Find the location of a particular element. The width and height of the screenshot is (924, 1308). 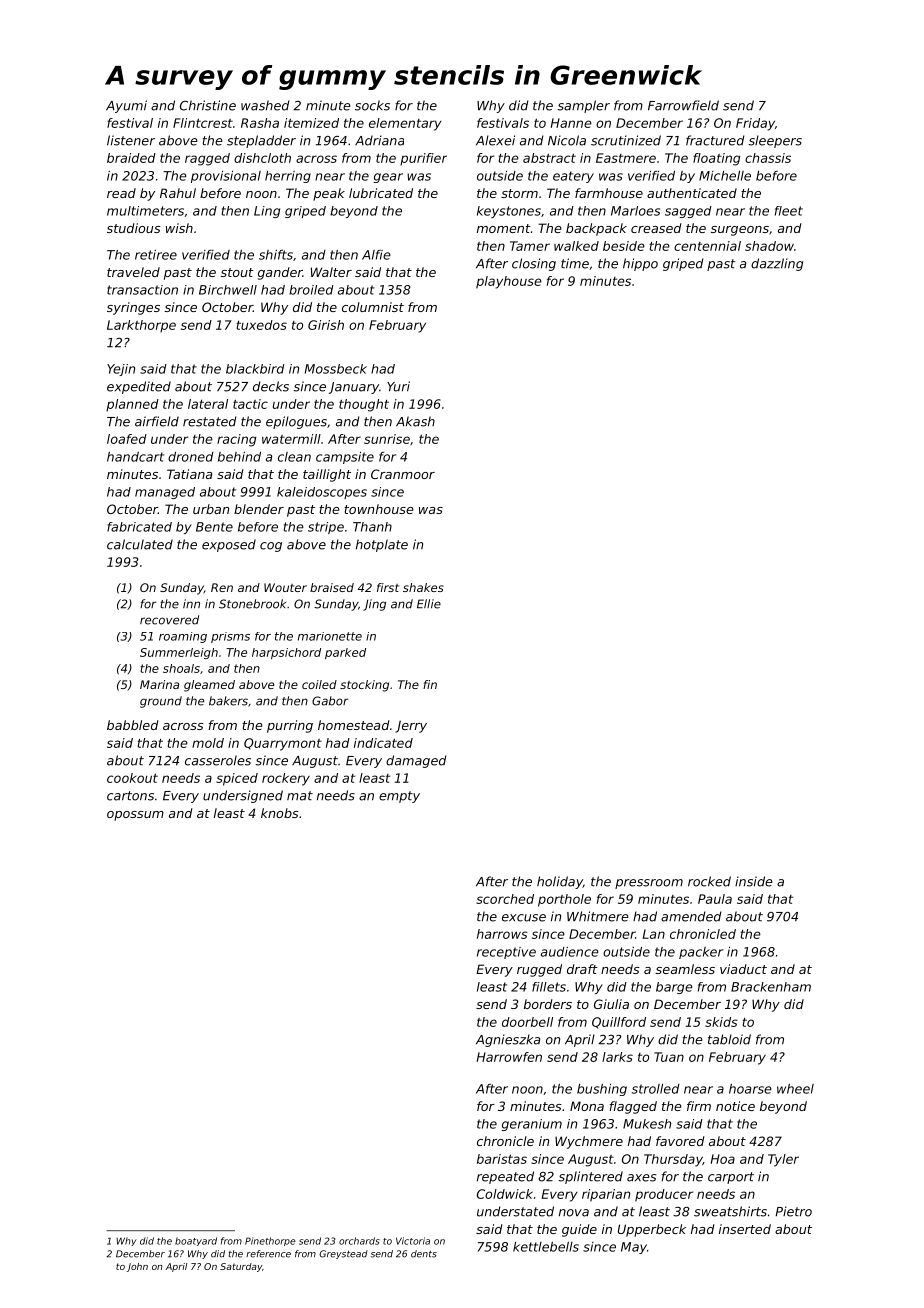

May is located at coordinates (634, 1248).
